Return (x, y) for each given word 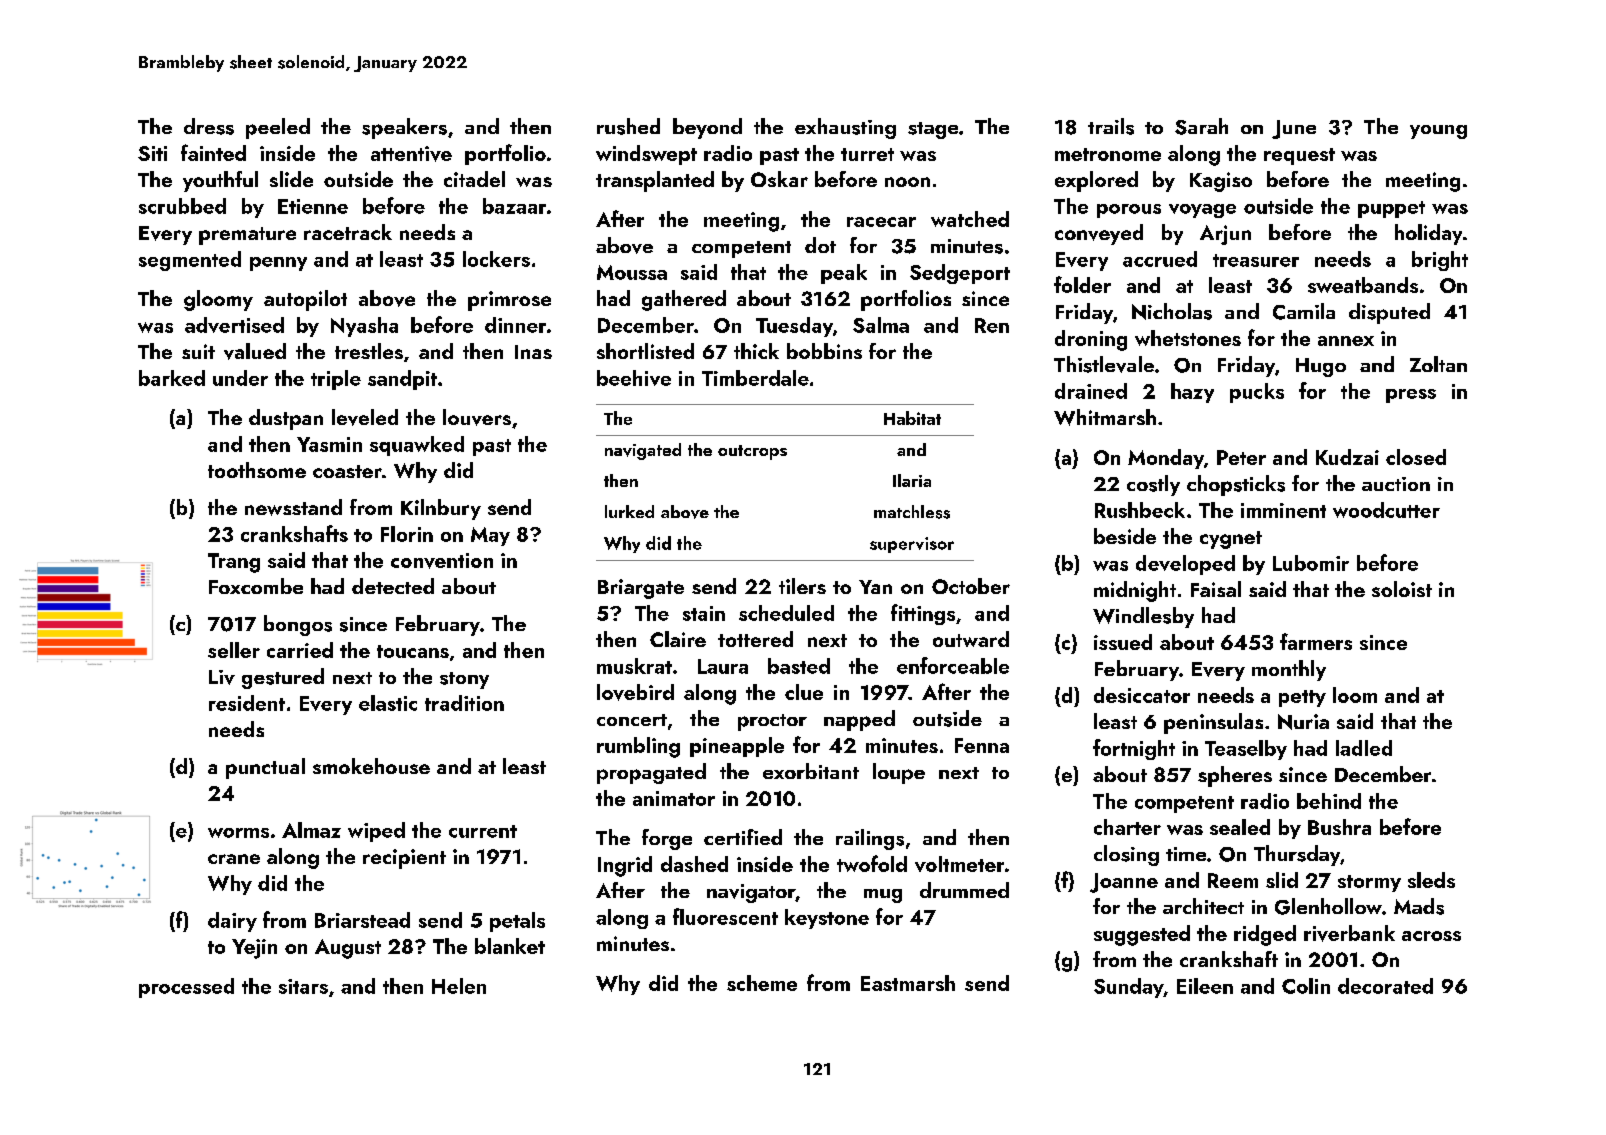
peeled (278, 128)
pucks (1257, 393)
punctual (265, 768)
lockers (496, 259)
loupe (899, 773)
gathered (684, 300)
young (1438, 132)
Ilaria (912, 480)
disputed (1389, 313)
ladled (1364, 748)
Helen (459, 986)
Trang (234, 563)
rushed (628, 126)
